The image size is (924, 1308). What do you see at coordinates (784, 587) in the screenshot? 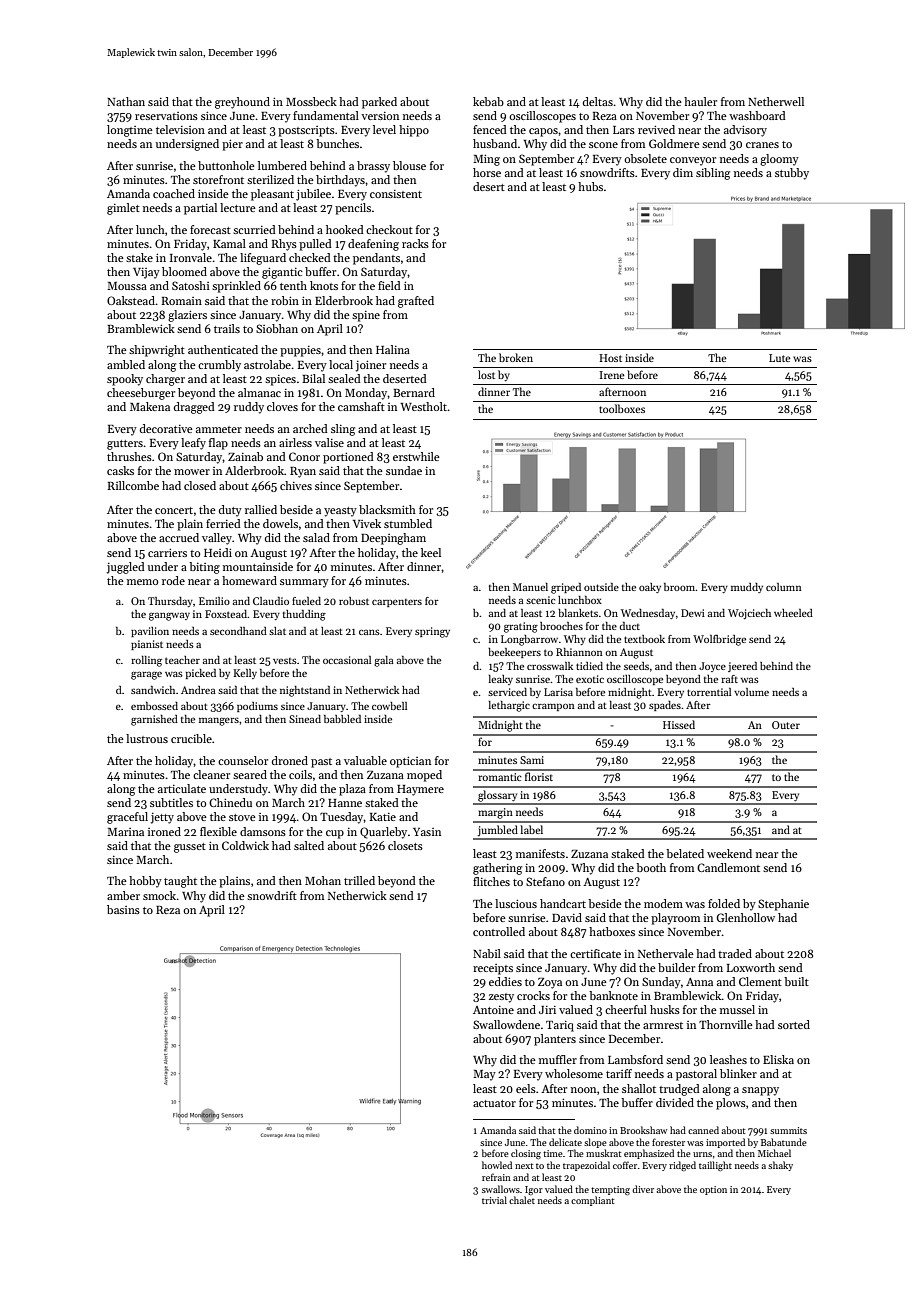
I see `column` at bounding box center [784, 587].
